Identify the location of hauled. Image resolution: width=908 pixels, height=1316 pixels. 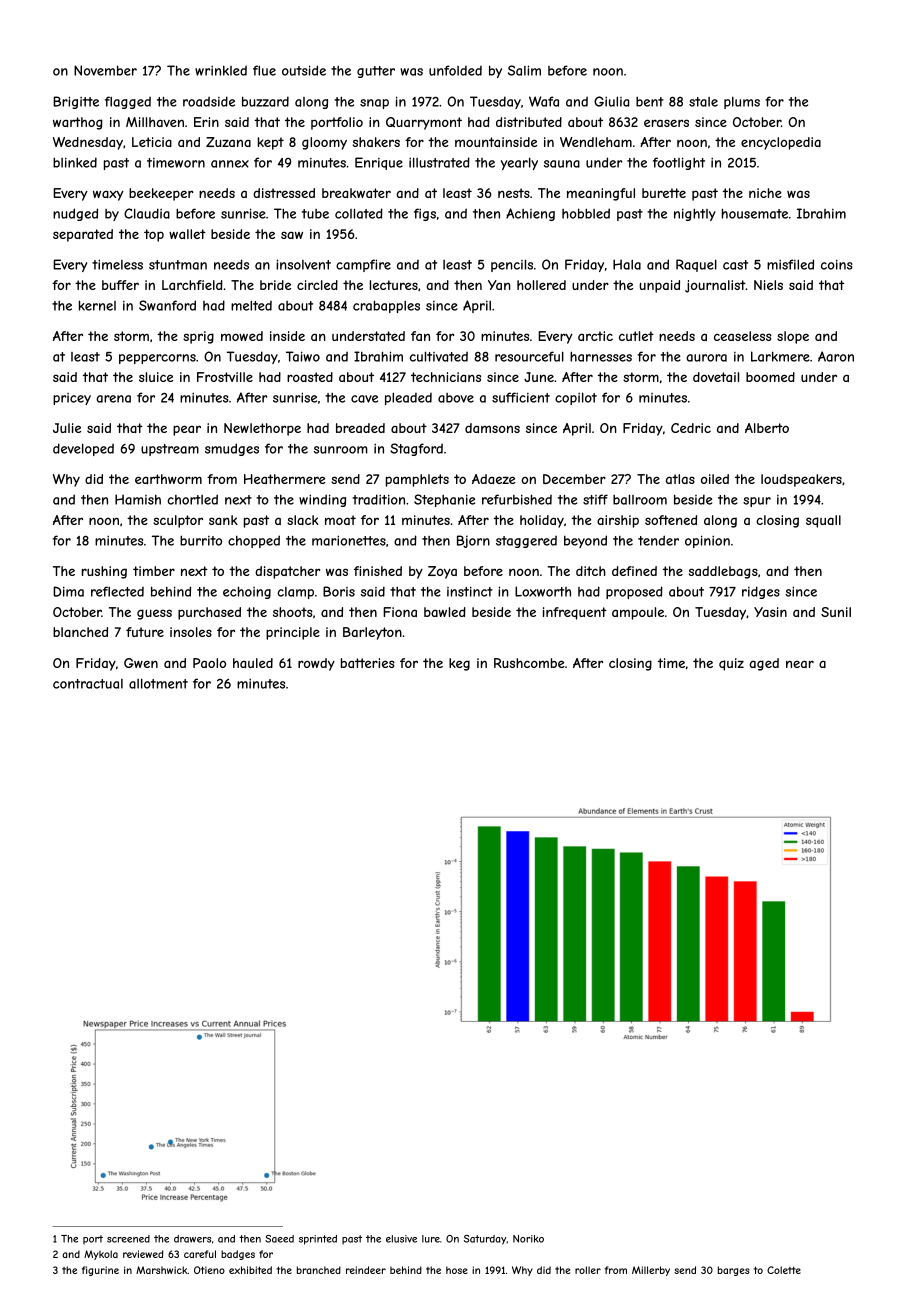
(253, 663).
